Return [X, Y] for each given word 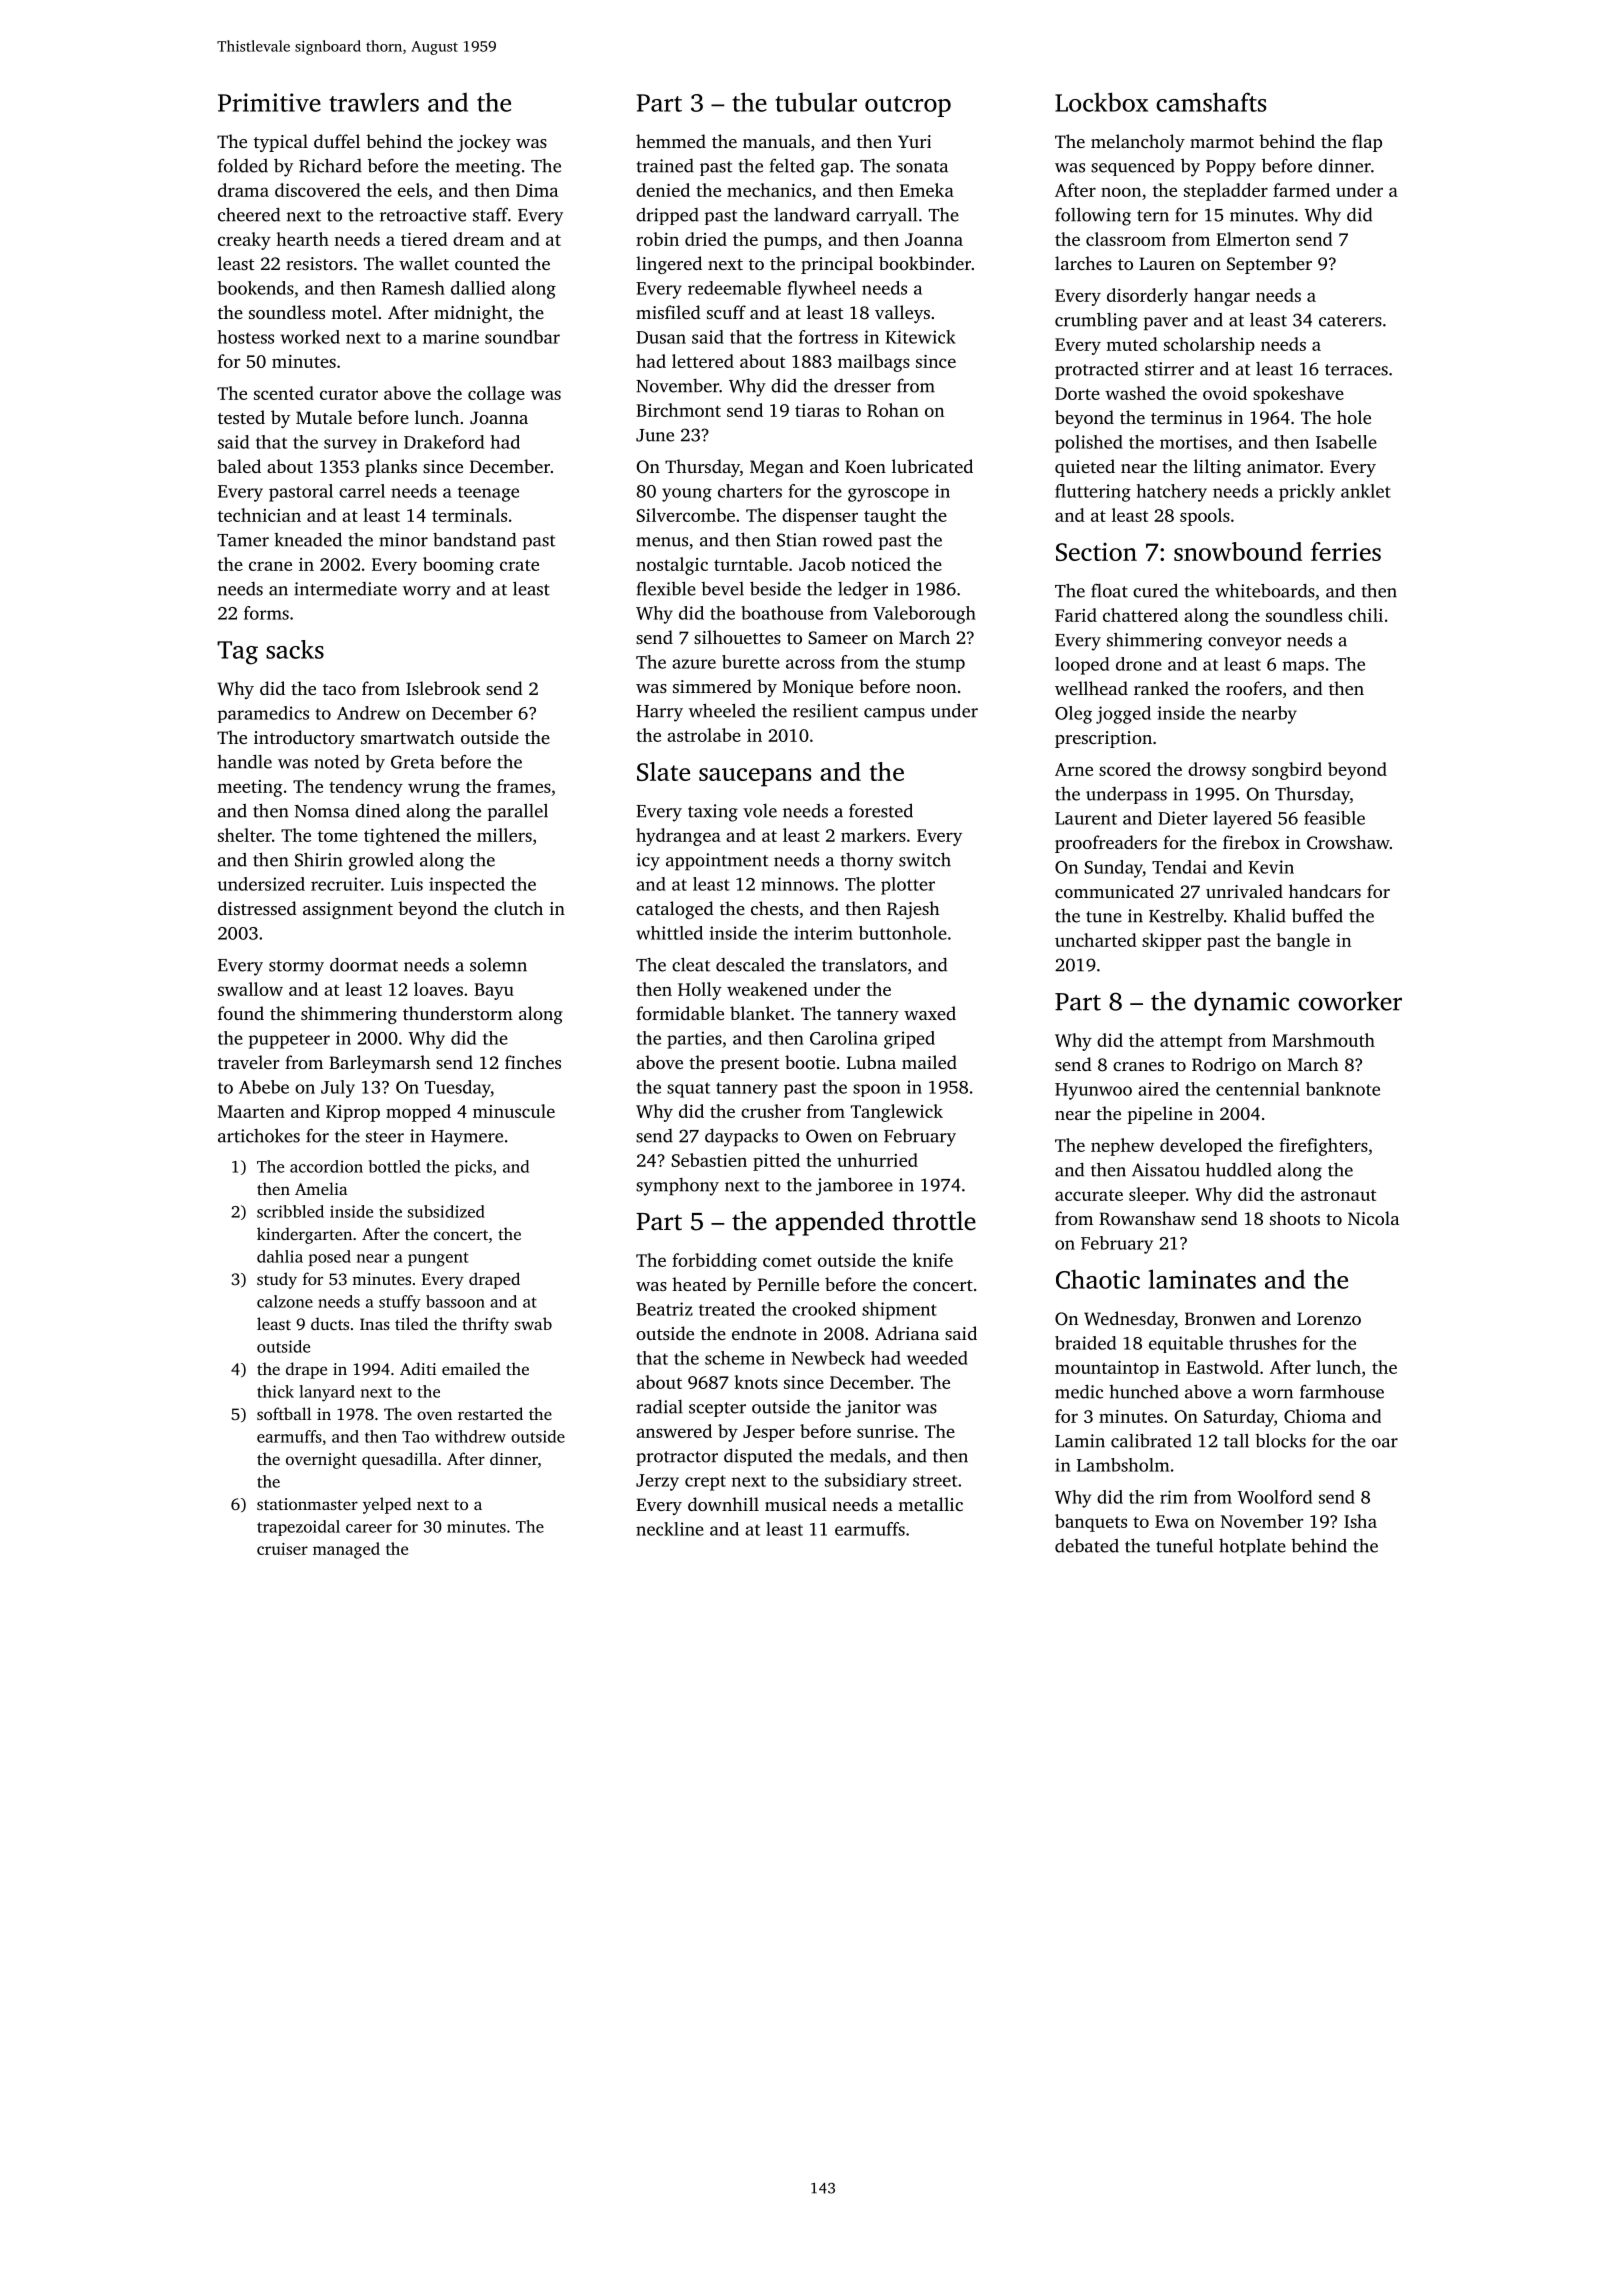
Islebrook [443, 688]
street [935, 1481]
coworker [1350, 1001]
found [241, 1013]
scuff [726, 312]
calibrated [1151, 1440]
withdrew [470, 1436]
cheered [249, 214]
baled [239, 466]
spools [1205, 517]
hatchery [1172, 493]
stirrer [1169, 369]
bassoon [455, 1301]
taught [890, 517]
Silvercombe [685, 515]
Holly [700, 991]
